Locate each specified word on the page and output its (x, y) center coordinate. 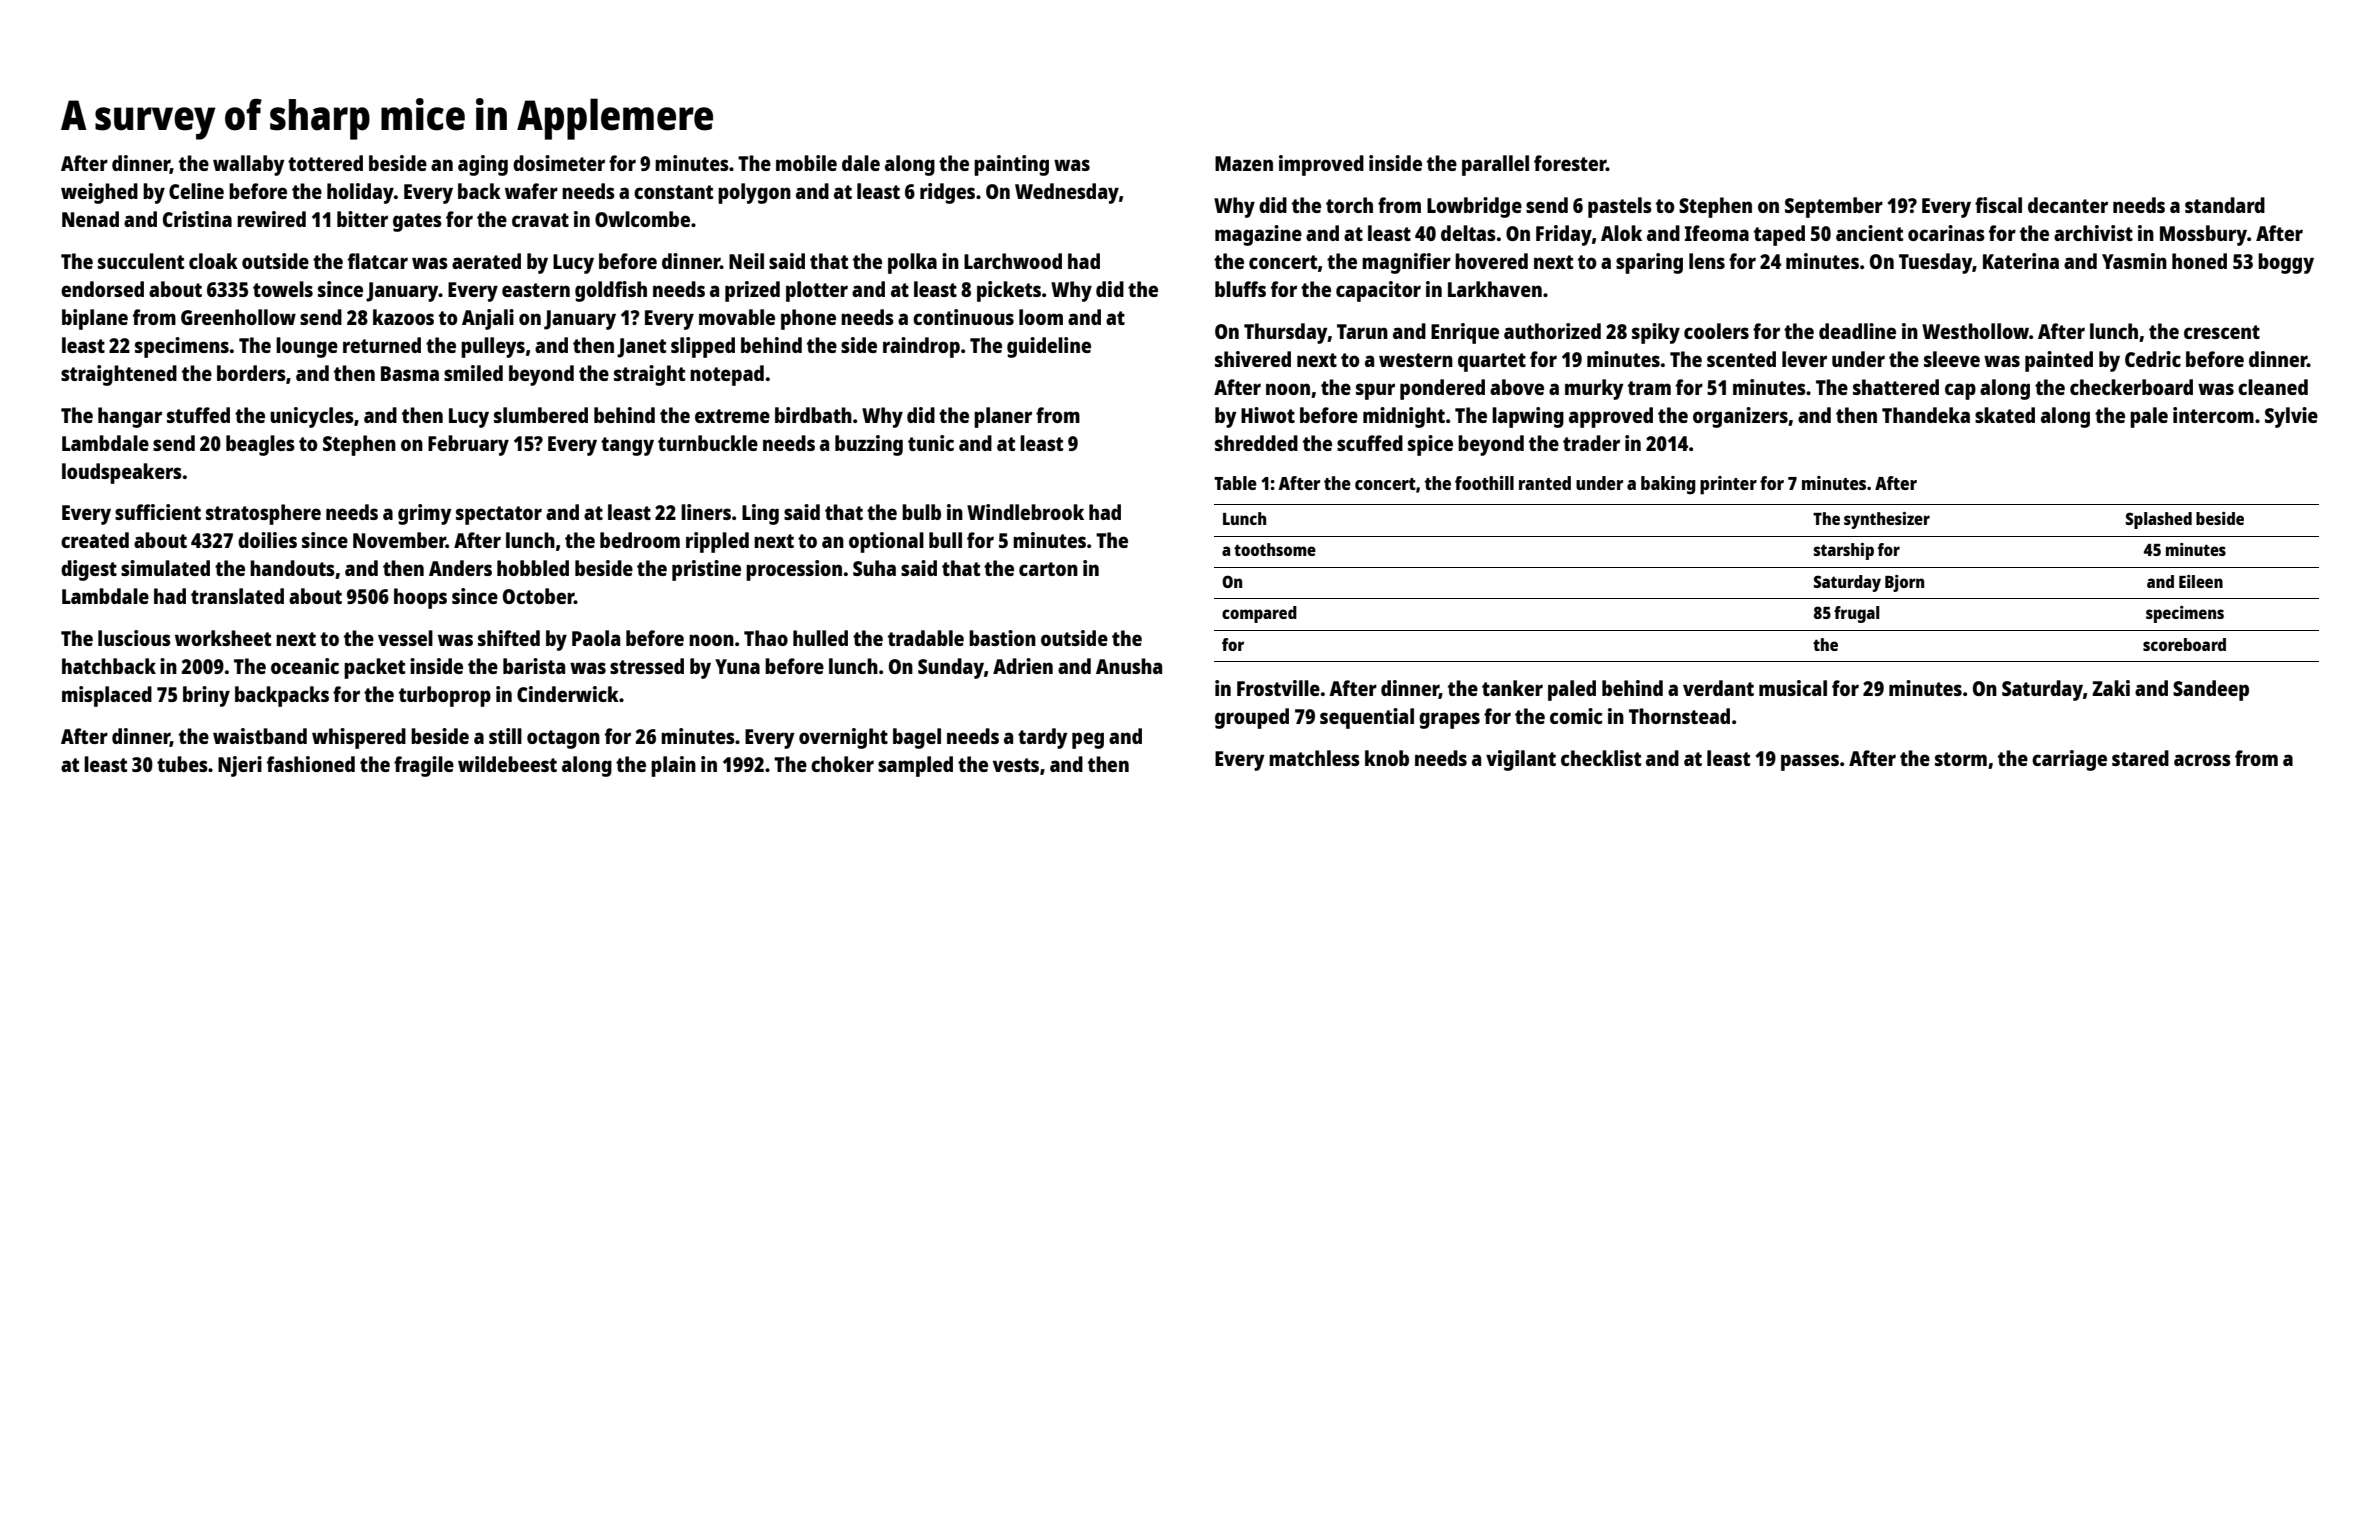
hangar (130, 417)
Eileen (2201, 581)
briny (206, 696)
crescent (2222, 332)
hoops (420, 598)
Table (1235, 483)
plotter (817, 291)
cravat (540, 220)
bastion (1002, 638)
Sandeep (2211, 690)
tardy (1043, 738)
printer (1728, 485)
